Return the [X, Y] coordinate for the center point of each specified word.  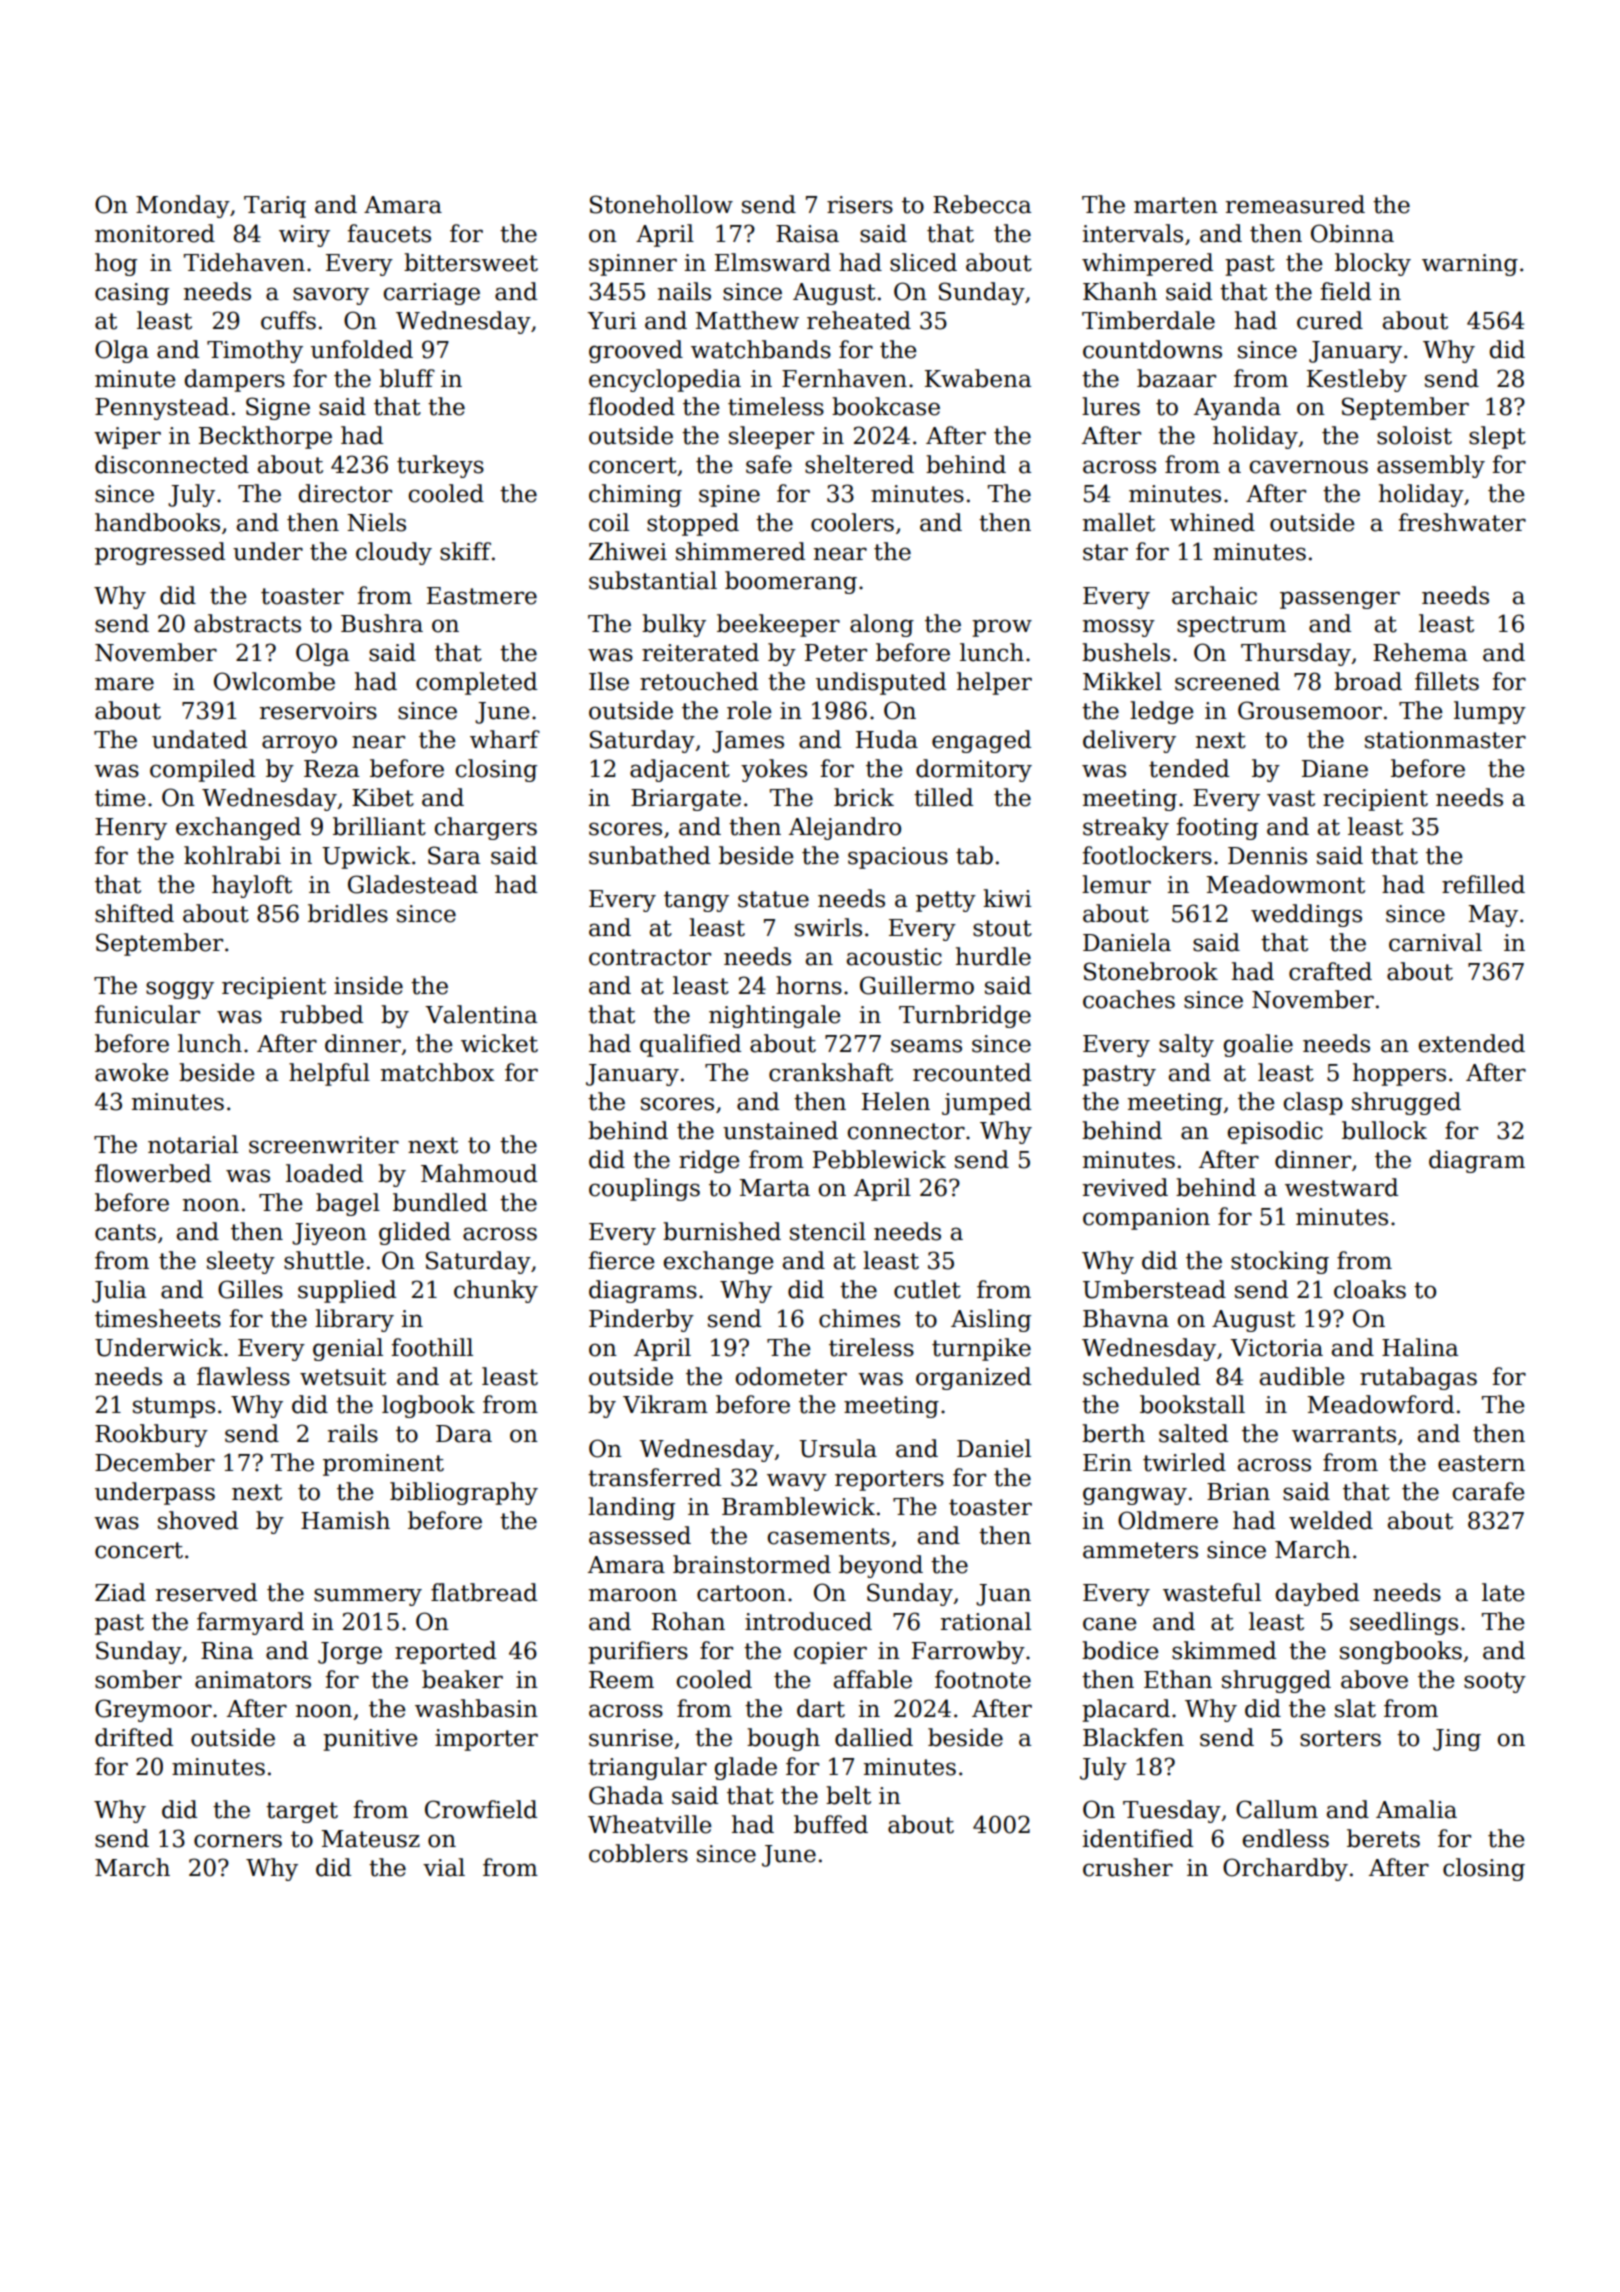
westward [1341, 1187]
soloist [1414, 435]
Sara [454, 855]
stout [1002, 928]
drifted [134, 1737]
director [345, 493]
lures [1111, 406]
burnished [722, 1231]
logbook [428, 1406]
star [1105, 552]
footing [1217, 828]
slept [1497, 437]
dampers [235, 380]
